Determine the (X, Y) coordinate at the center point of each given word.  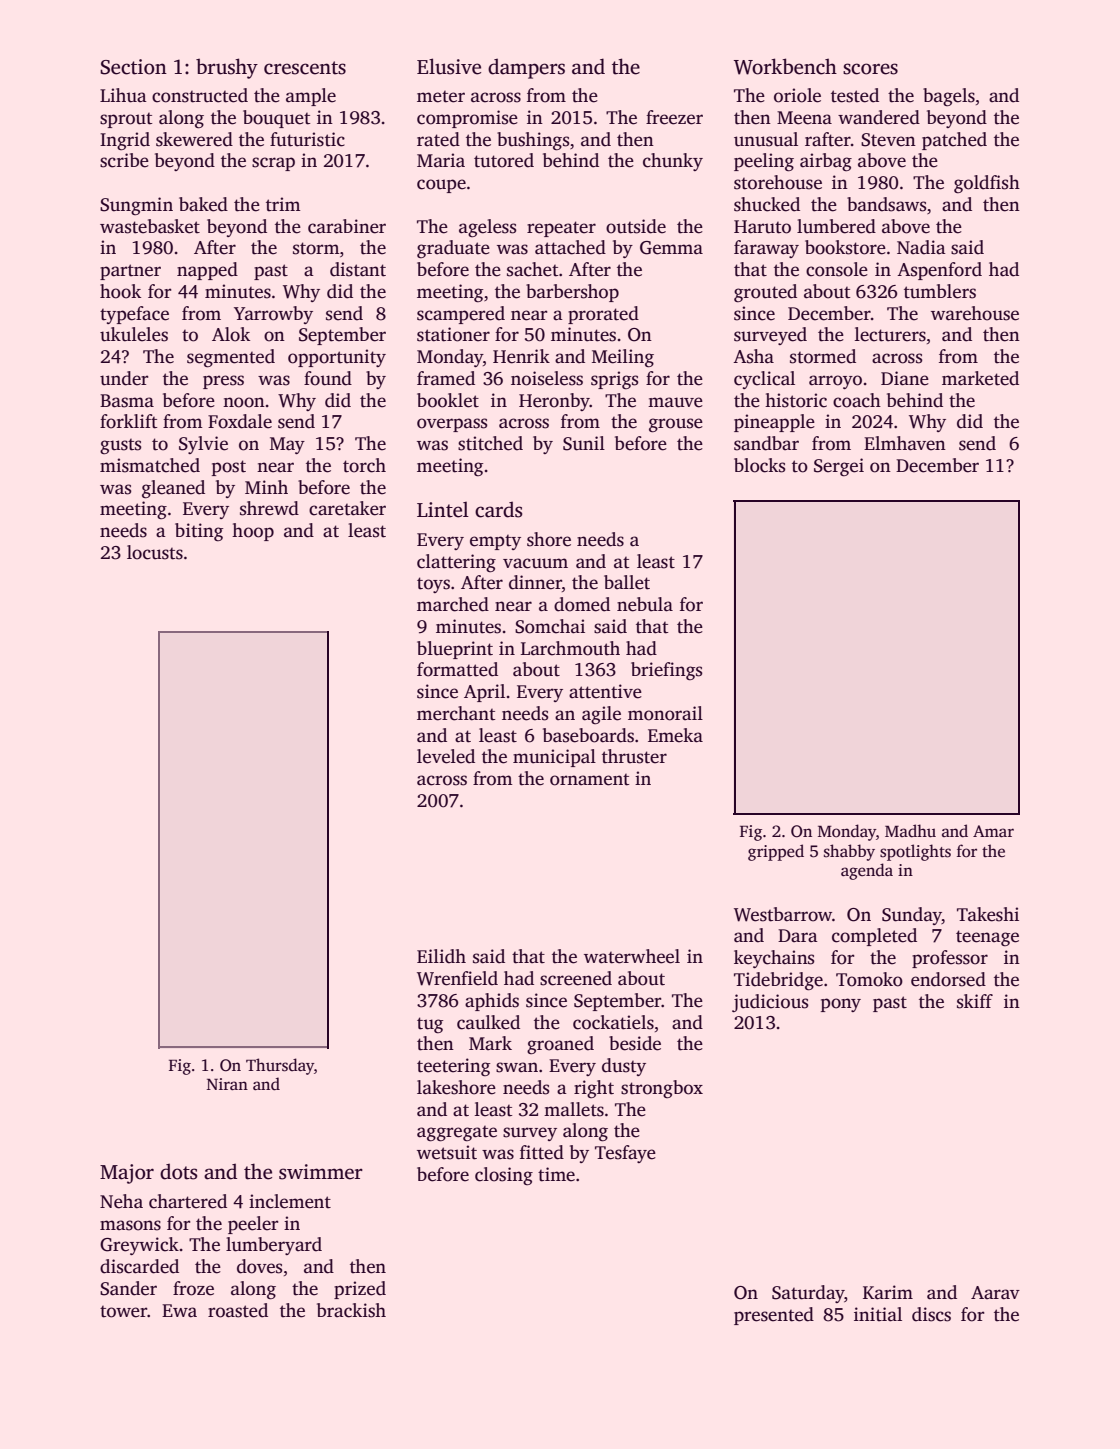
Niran (227, 1084)
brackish (351, 1310)
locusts (155, 552)
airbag (826, 162)
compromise (467, 119)
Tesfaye (625, 1154)
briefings (666, 671)
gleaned (173, 489)
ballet (627, 582)
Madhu (910, 830)
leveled (446, 756)
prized (360, 1290)
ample (311, 97)
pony (841, 1005)
